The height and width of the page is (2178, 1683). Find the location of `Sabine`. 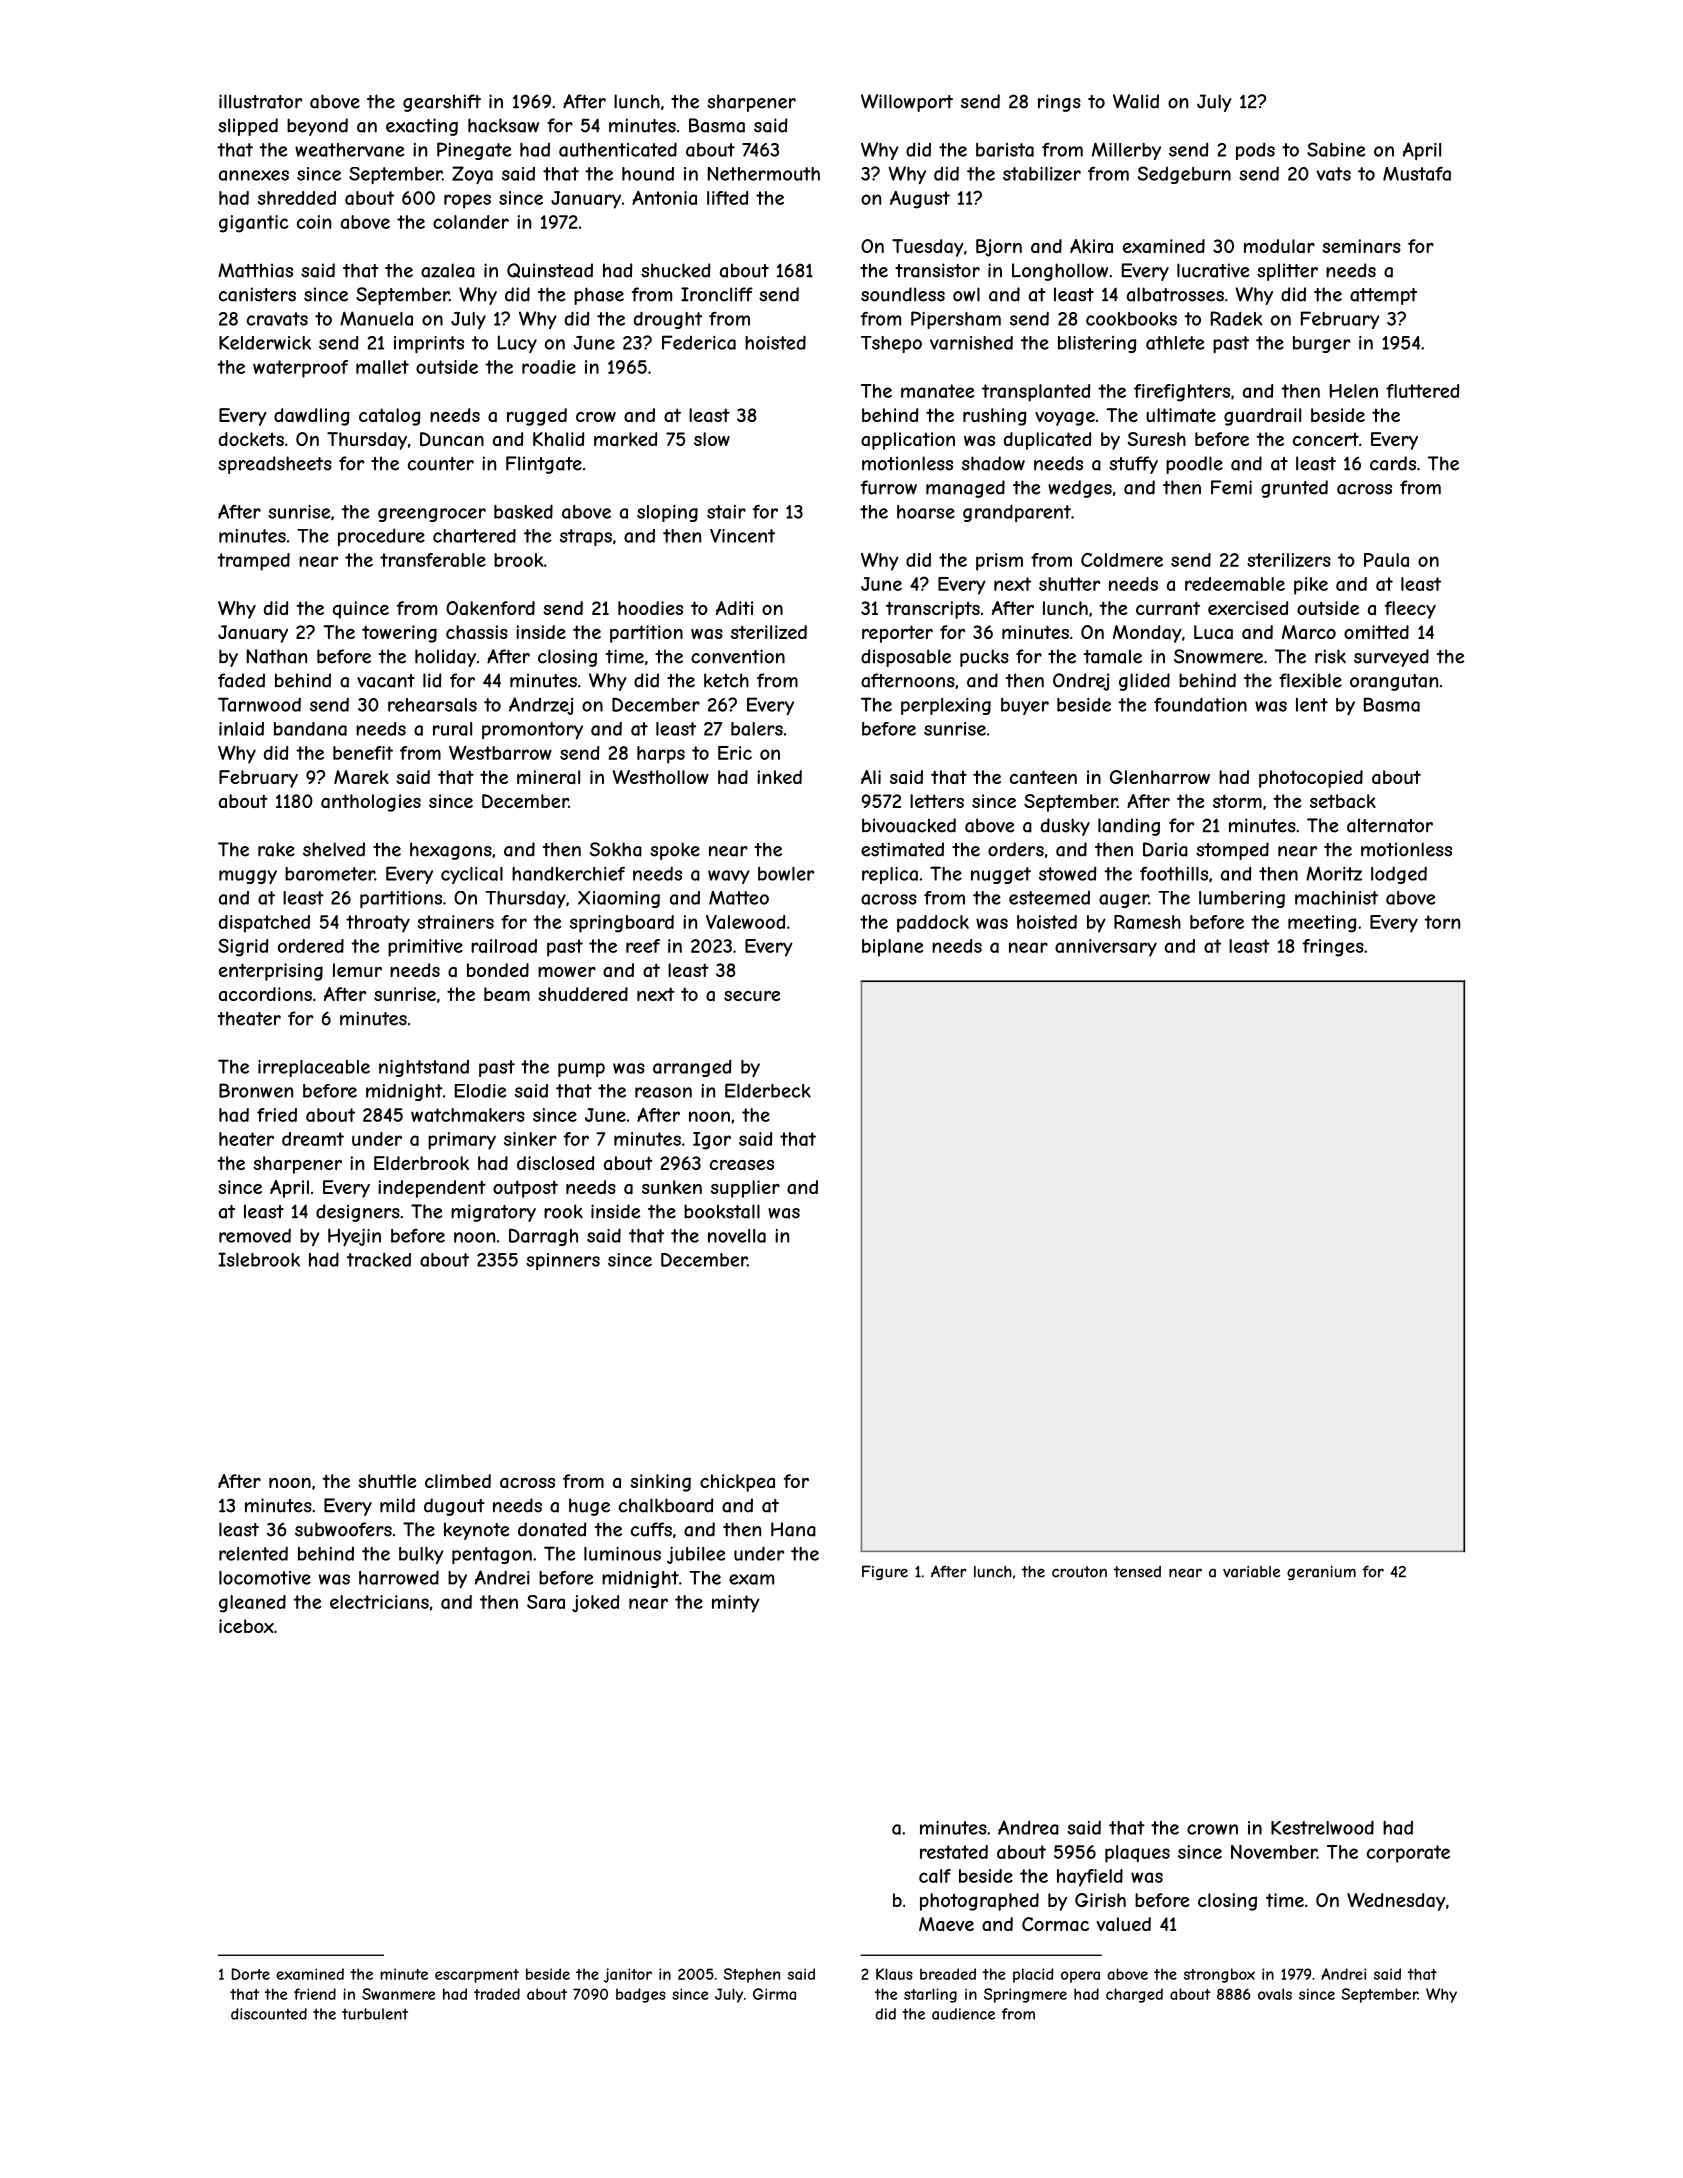

Sabine is located at coordinates (1336, 149).
